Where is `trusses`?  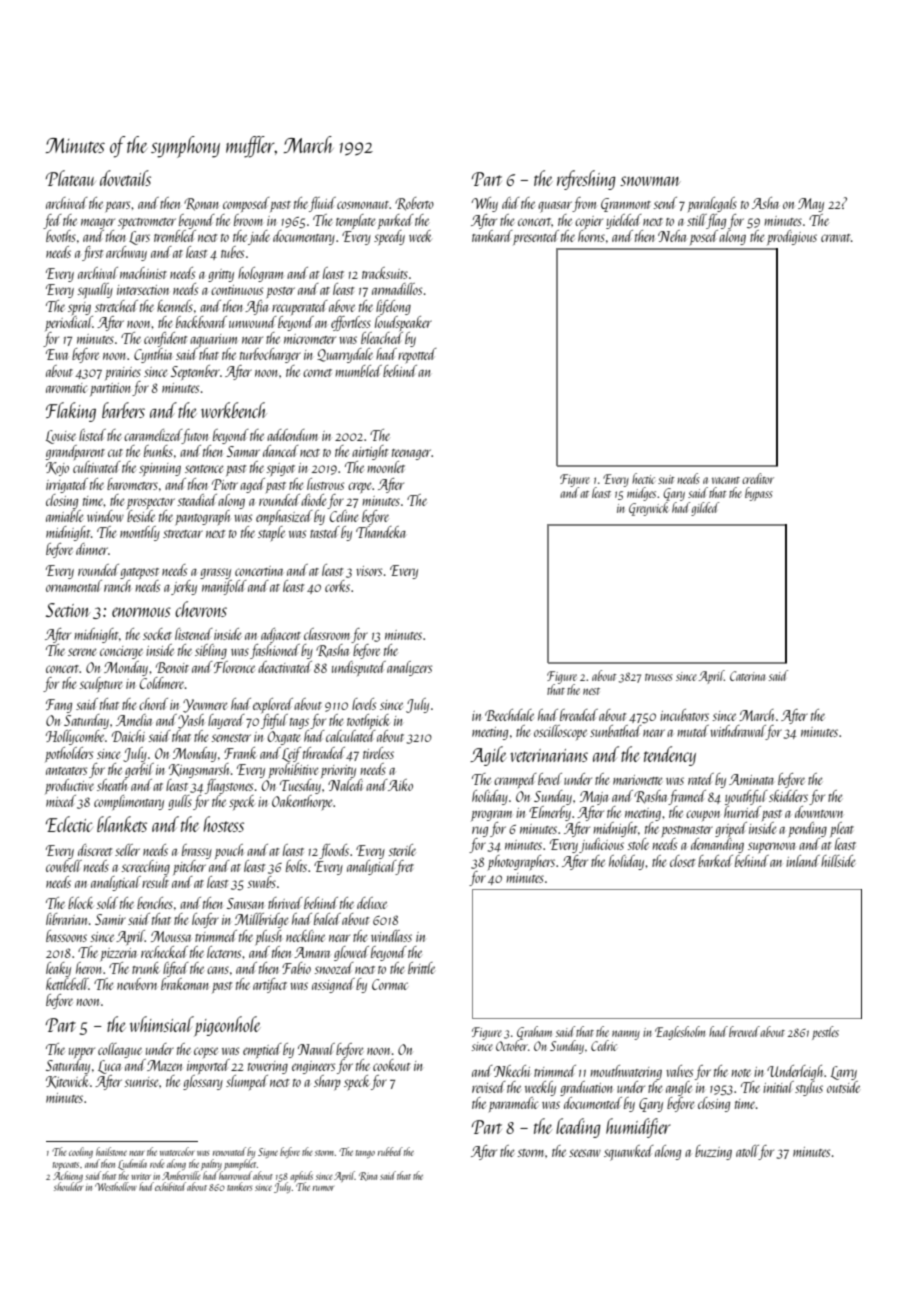 trusses is located at coordinates (659, 677).
